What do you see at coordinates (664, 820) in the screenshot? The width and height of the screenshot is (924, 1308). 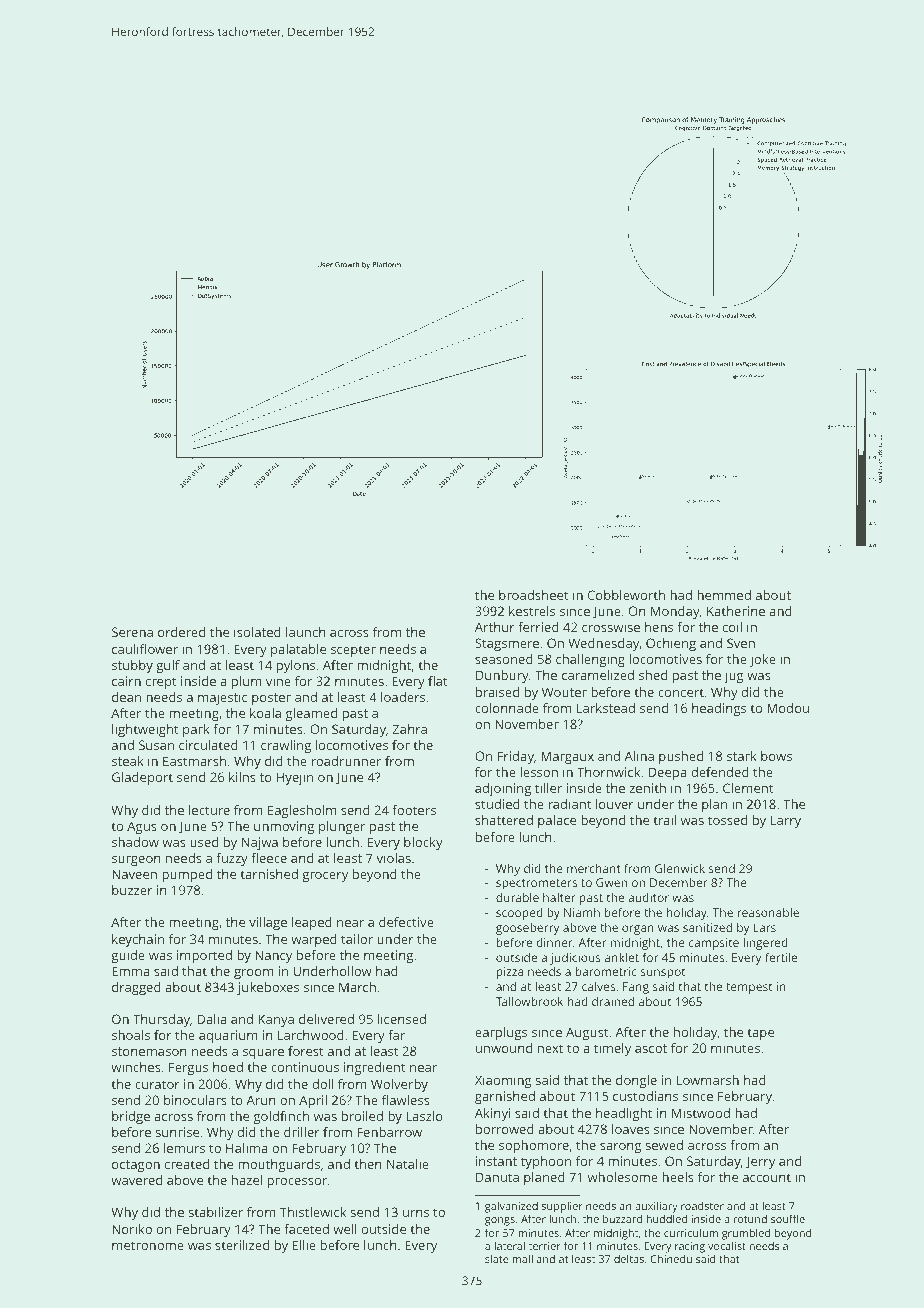 I see `trail` at bounding box center [664, 820].
